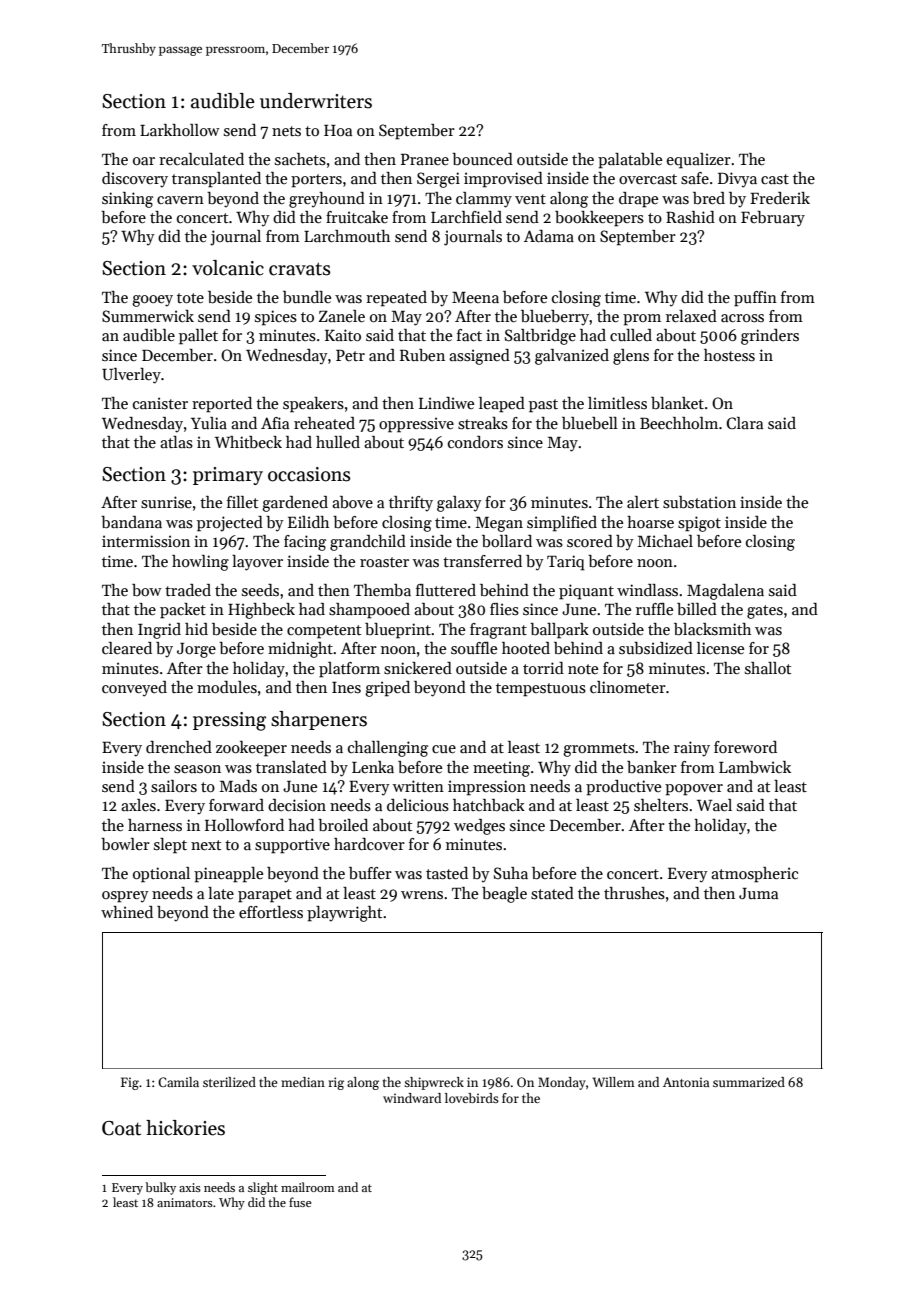 Image resolution: width=924 pixels, height=1308 pixels. I want to click on summarized, so click(749, 1082).
